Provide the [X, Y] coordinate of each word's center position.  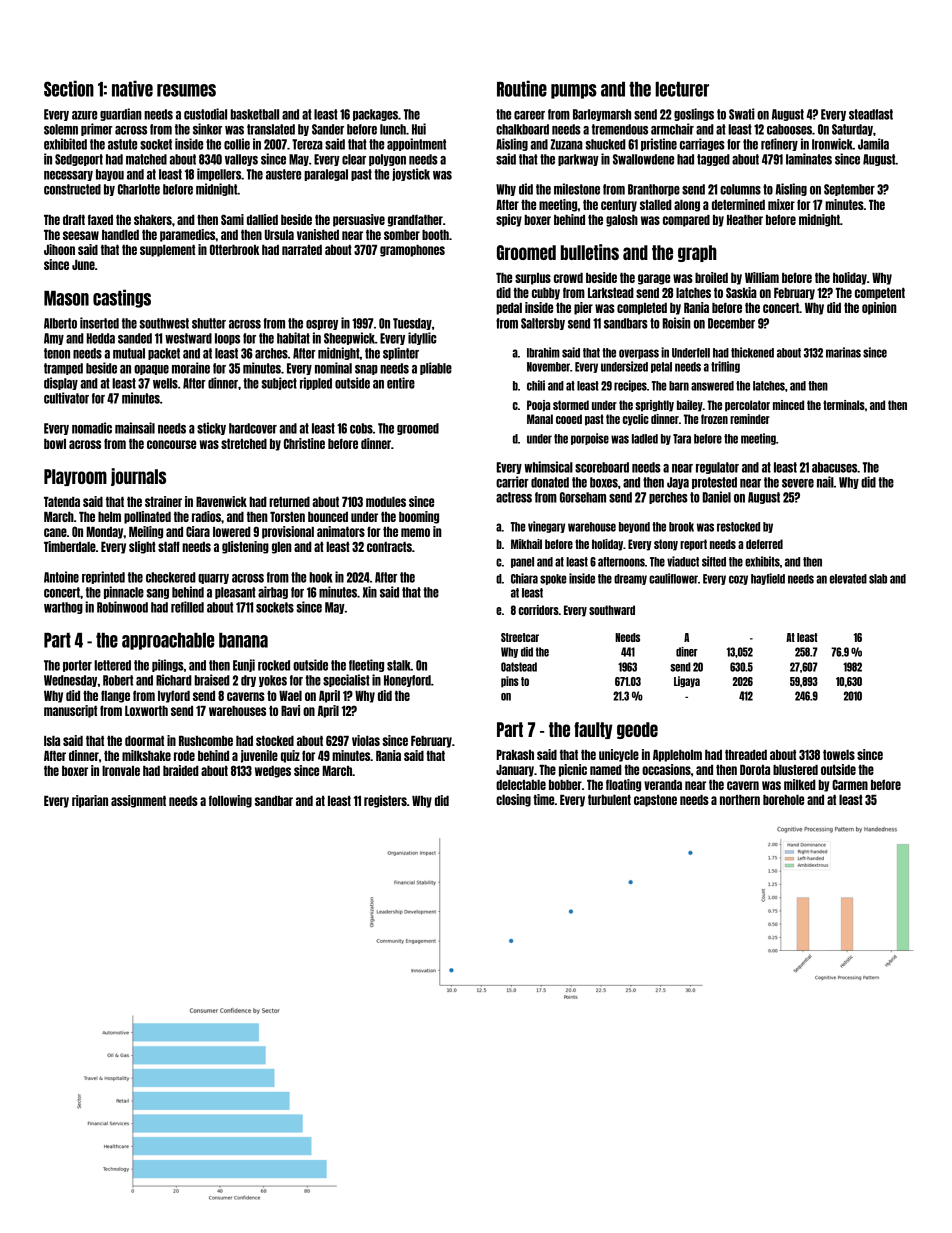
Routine [522, 88]
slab [878, 579]
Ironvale [121, 771]
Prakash [515, 755]
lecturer [682, 89]
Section [69, 88]
